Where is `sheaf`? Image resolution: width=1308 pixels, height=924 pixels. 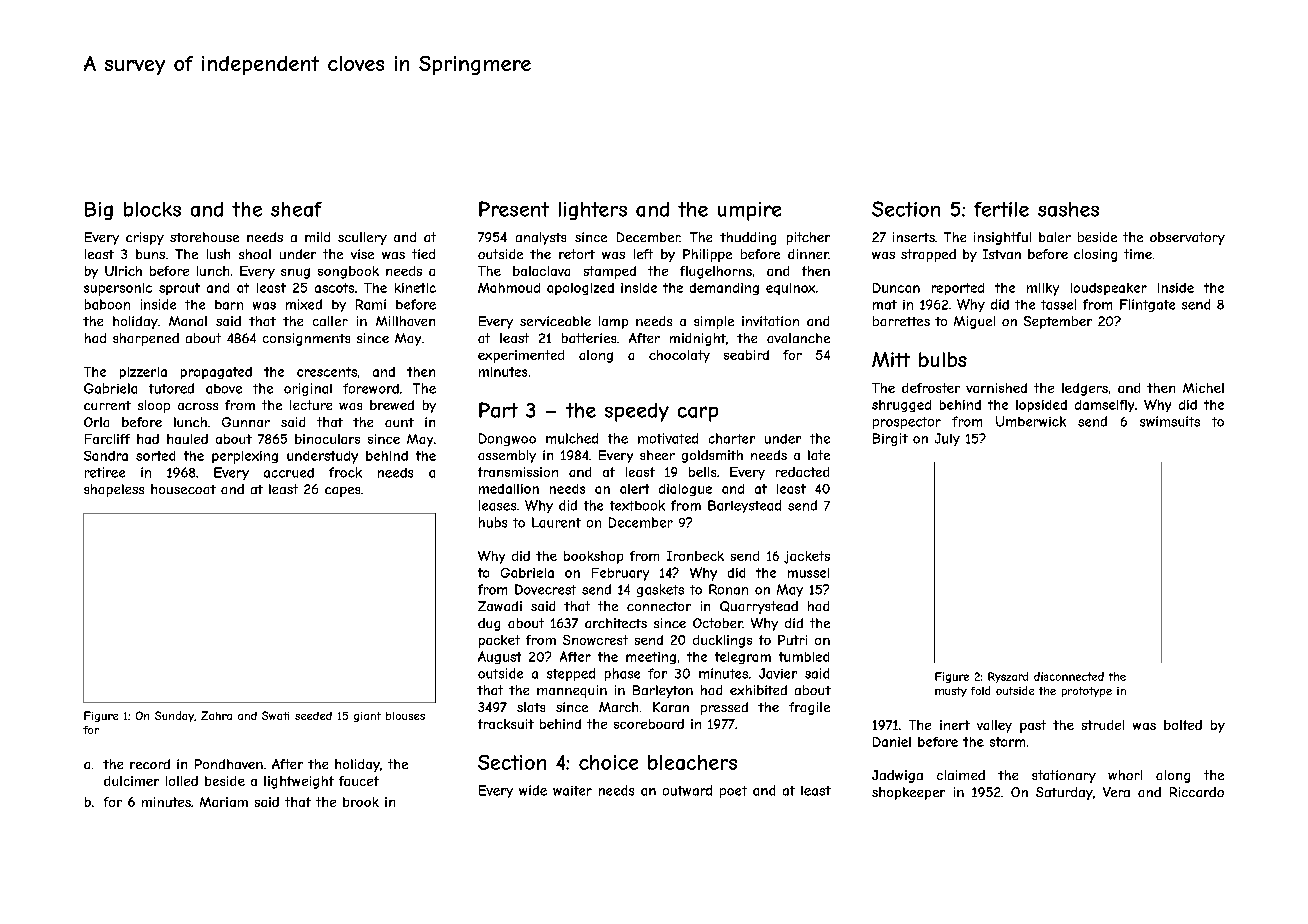 sheaf is located at coordinates (296, 209).
